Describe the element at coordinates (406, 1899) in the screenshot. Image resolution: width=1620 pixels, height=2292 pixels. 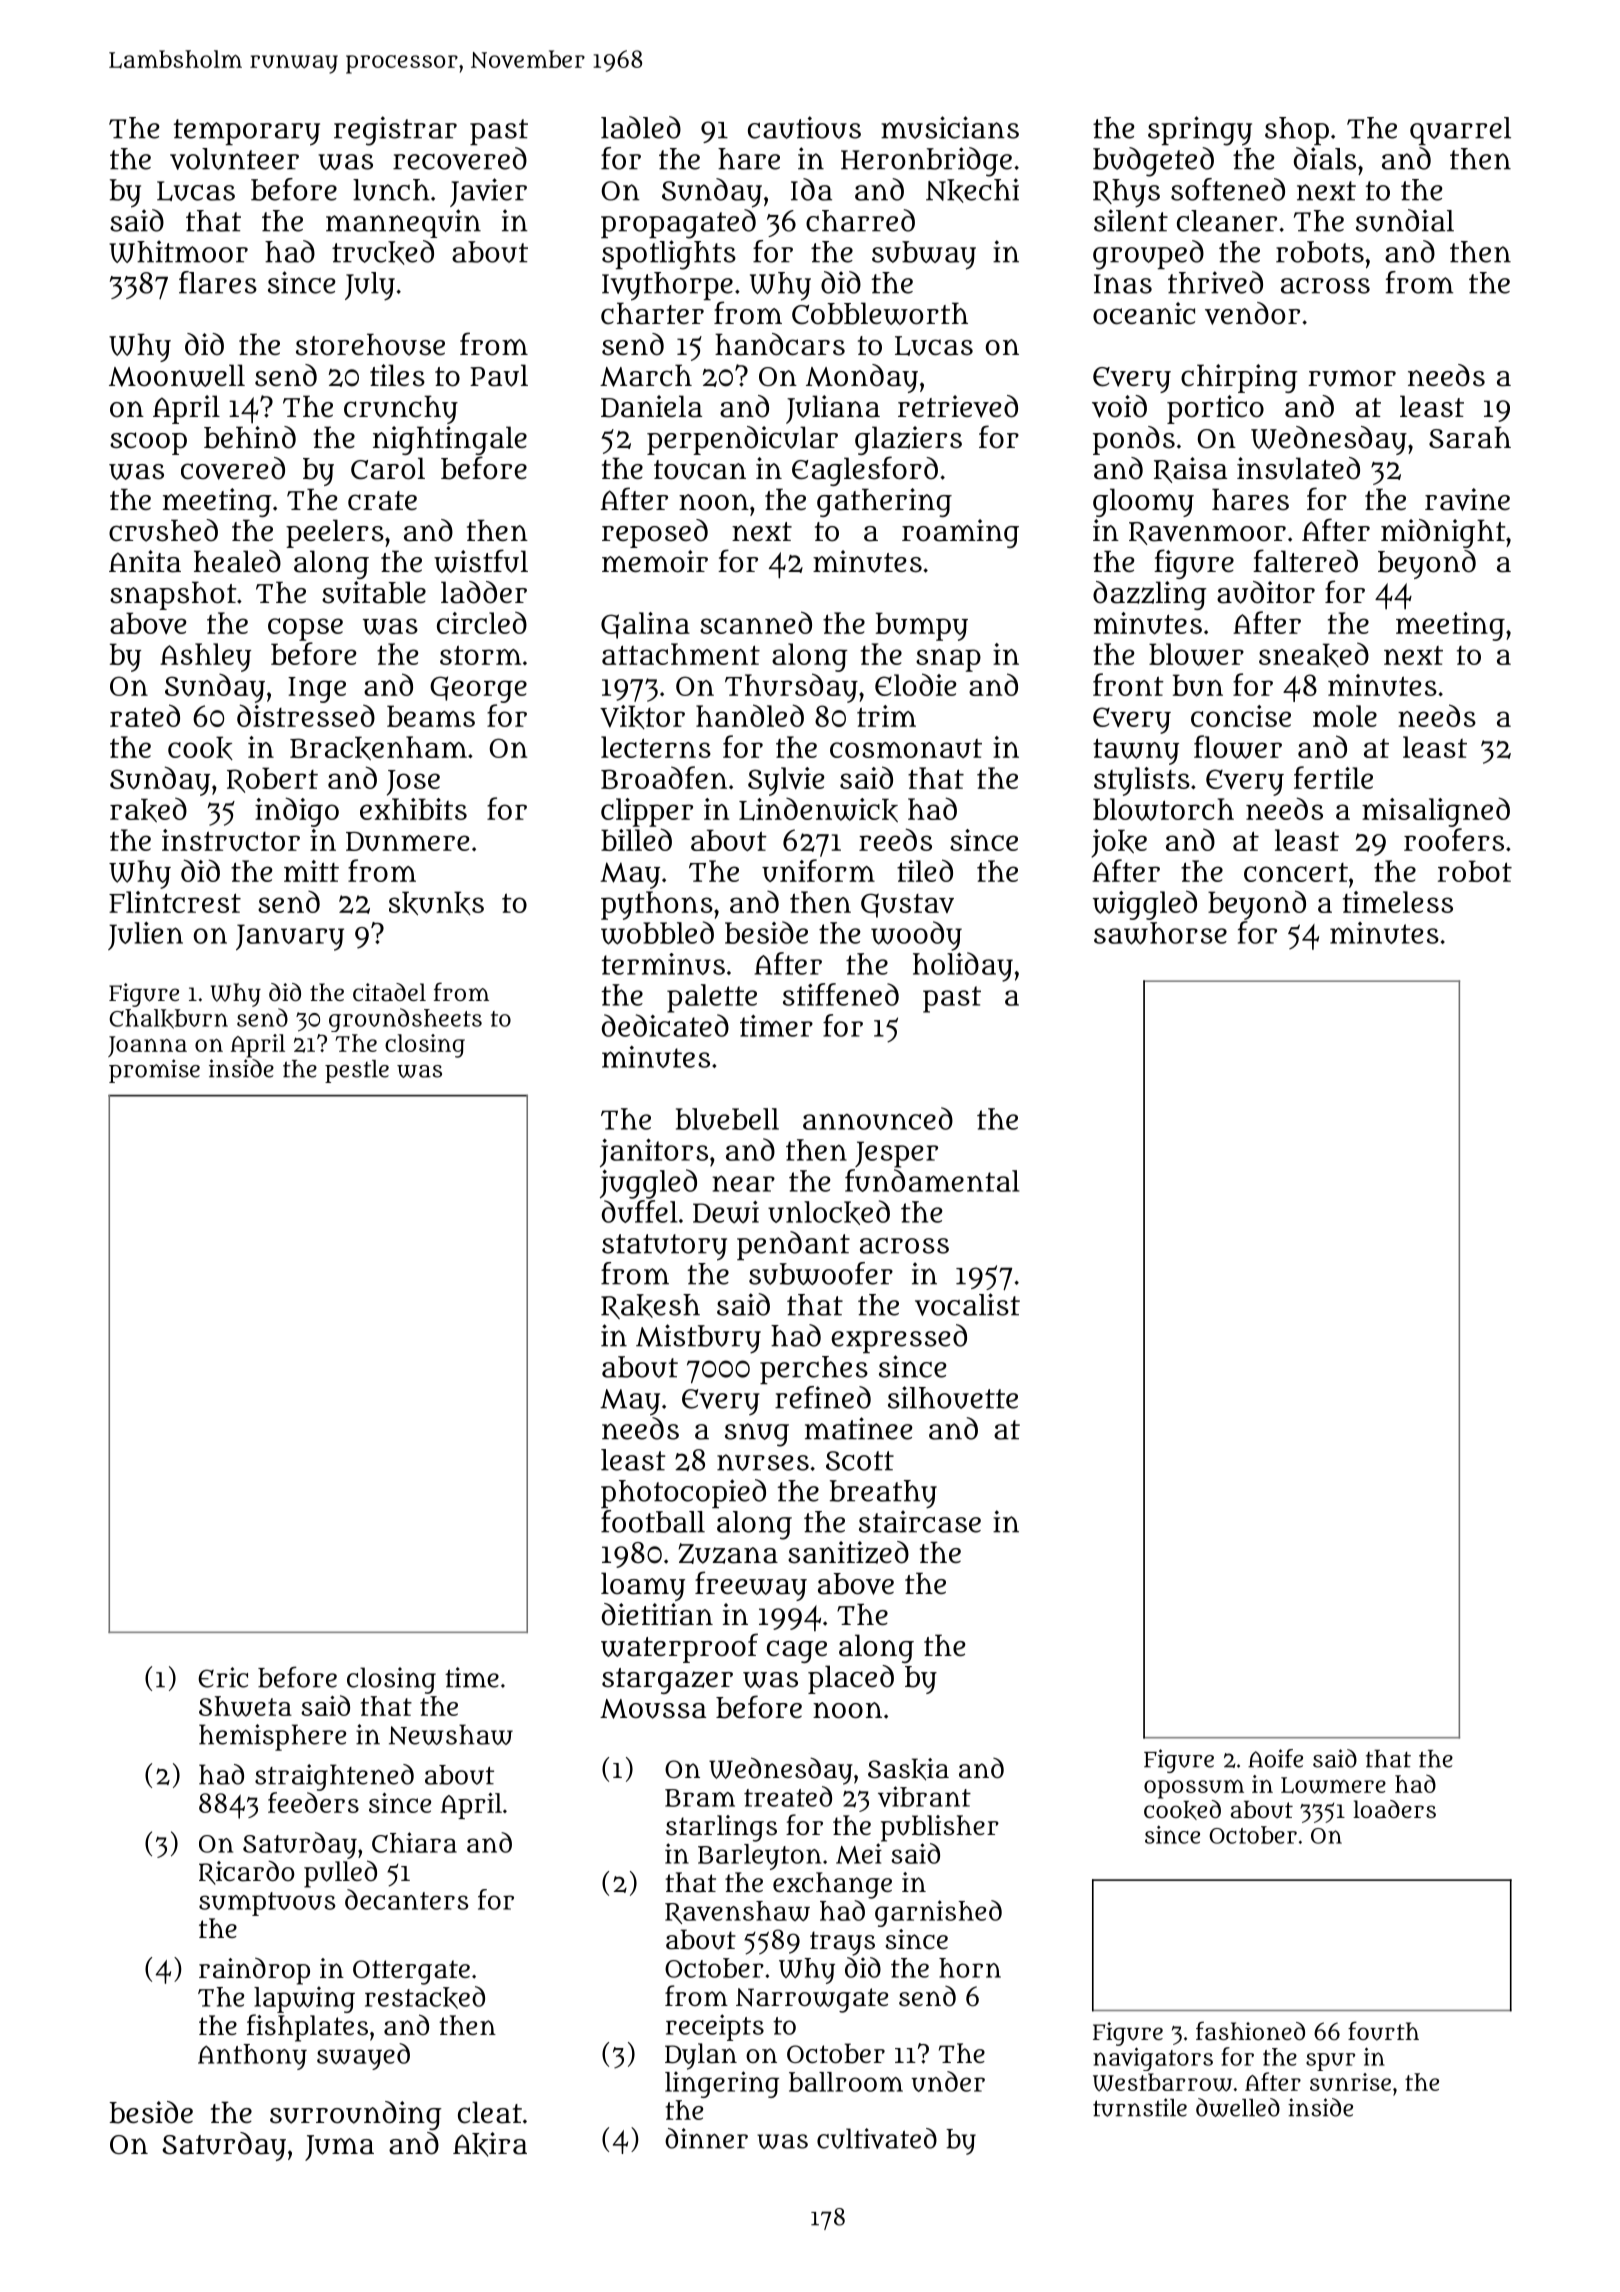
I see `decanters` at that location.
